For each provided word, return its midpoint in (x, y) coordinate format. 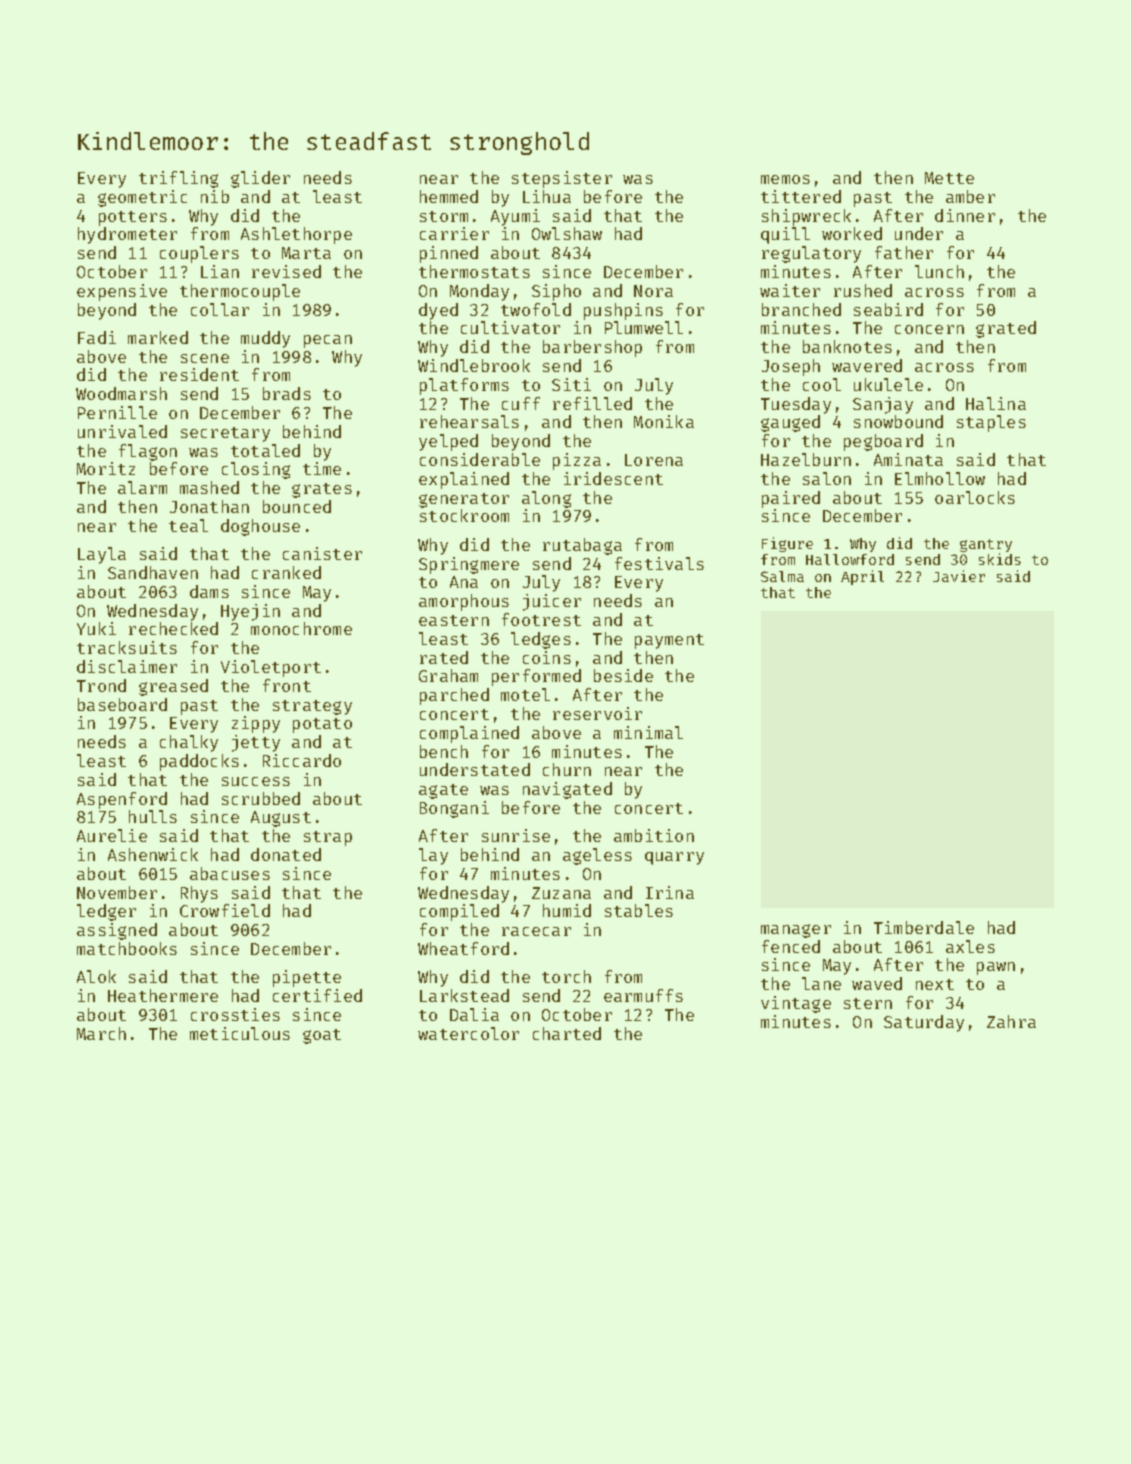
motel (525, 694)
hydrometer (127, 235)
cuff (521, 403)
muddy (265, 339)
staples (991, 423)
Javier (959, 576)
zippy (256, 724)
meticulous (240, 1033)
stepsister (562, 179)
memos (785, 179)
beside (623, 675)
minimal (648, 732)
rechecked (173, 628)
